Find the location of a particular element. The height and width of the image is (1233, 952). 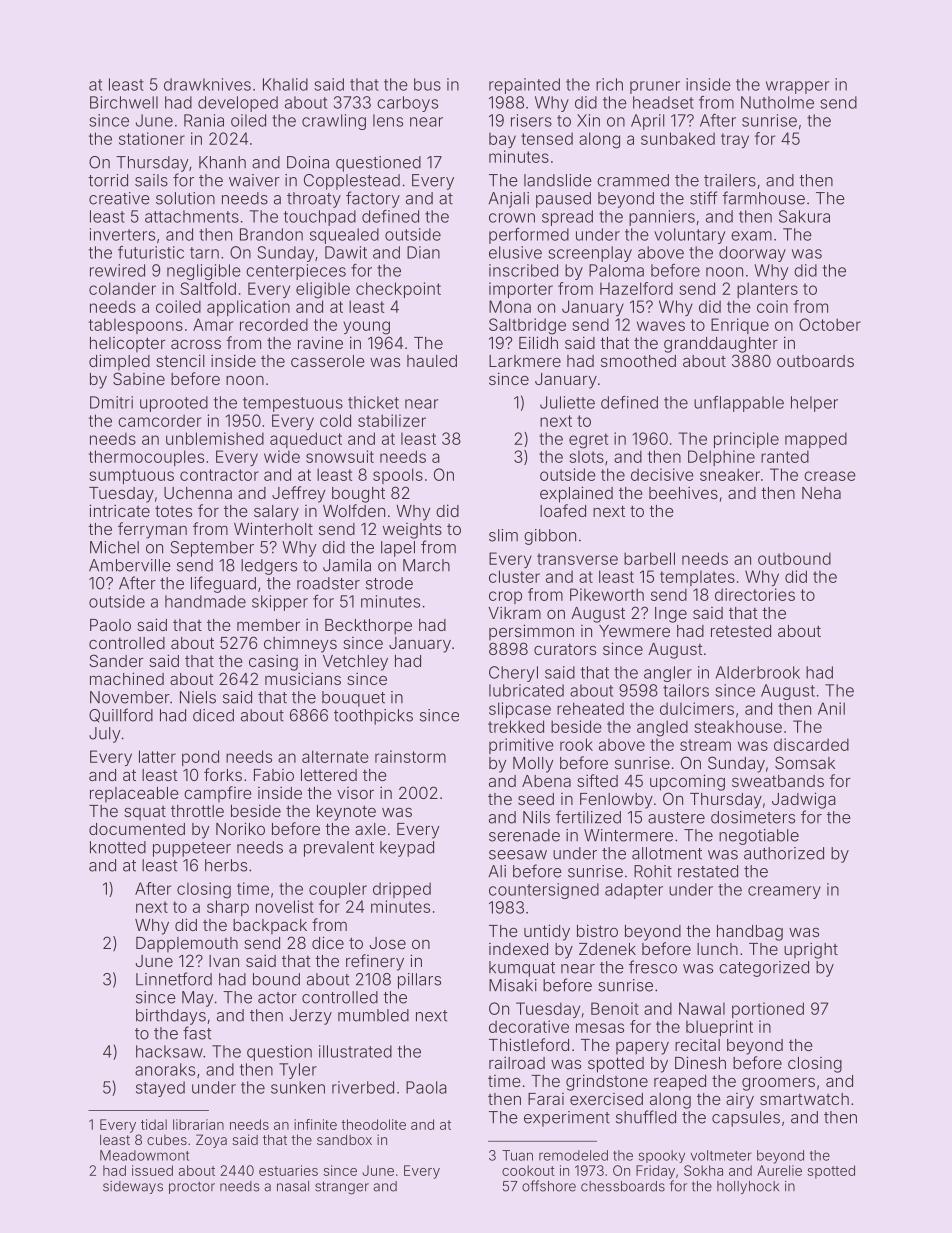

October is located at coordinates (830, 324).
